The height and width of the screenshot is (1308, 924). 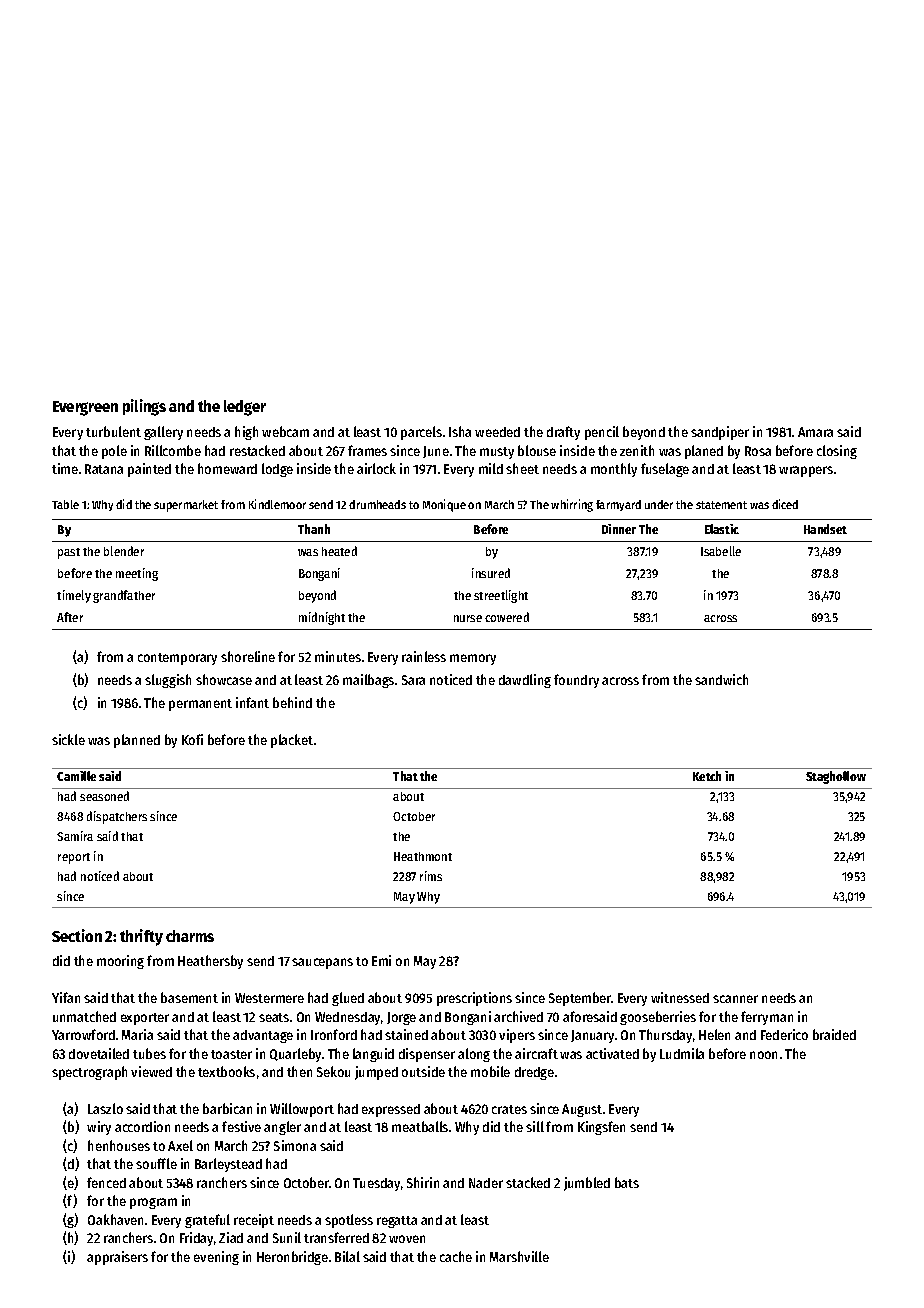 What do you see at coordinates (141, 937) in the screenshot?
I see `thrifty` at bounding box center [141, 937].
